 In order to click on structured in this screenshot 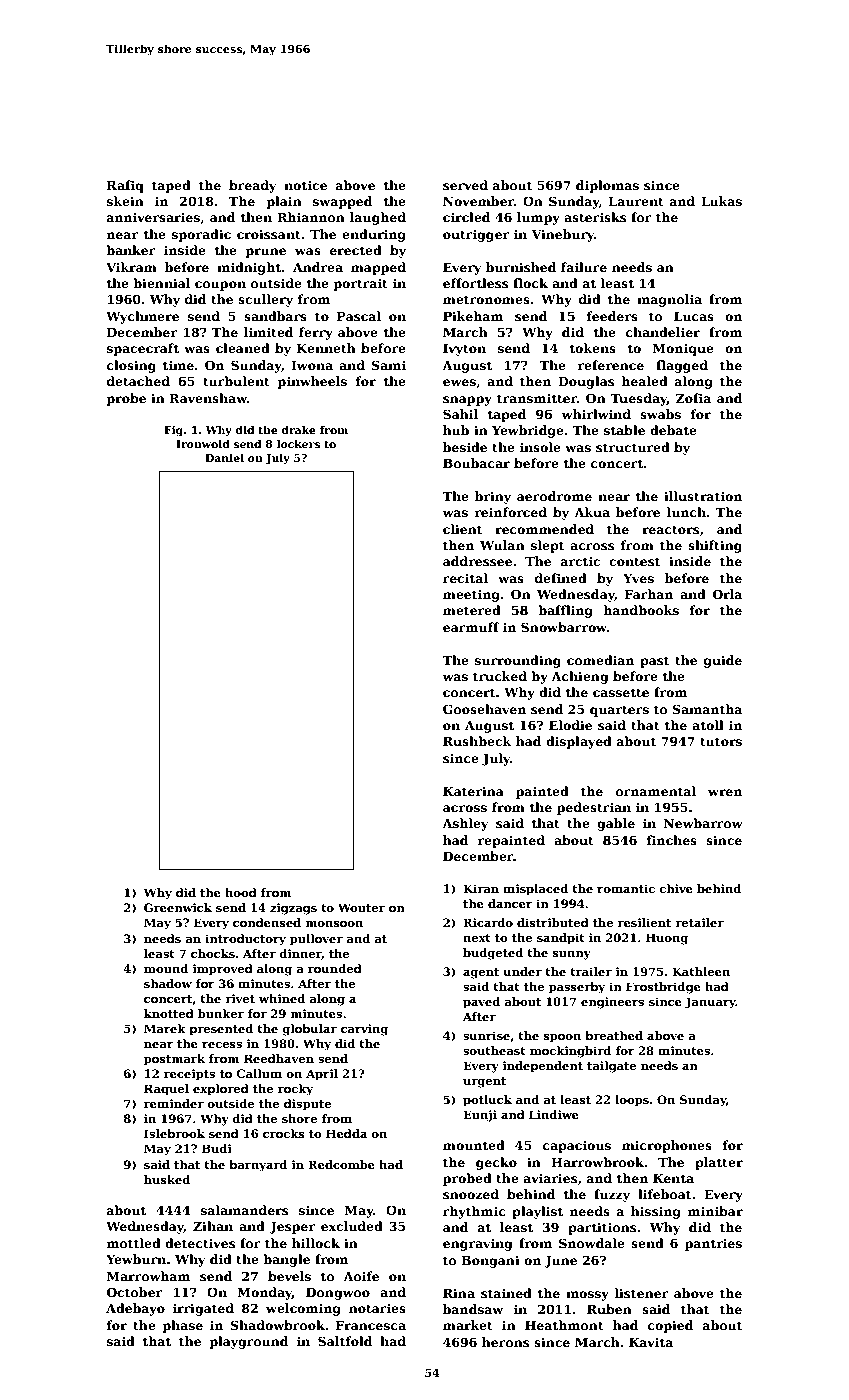, I will do `click(633, 447)`.
